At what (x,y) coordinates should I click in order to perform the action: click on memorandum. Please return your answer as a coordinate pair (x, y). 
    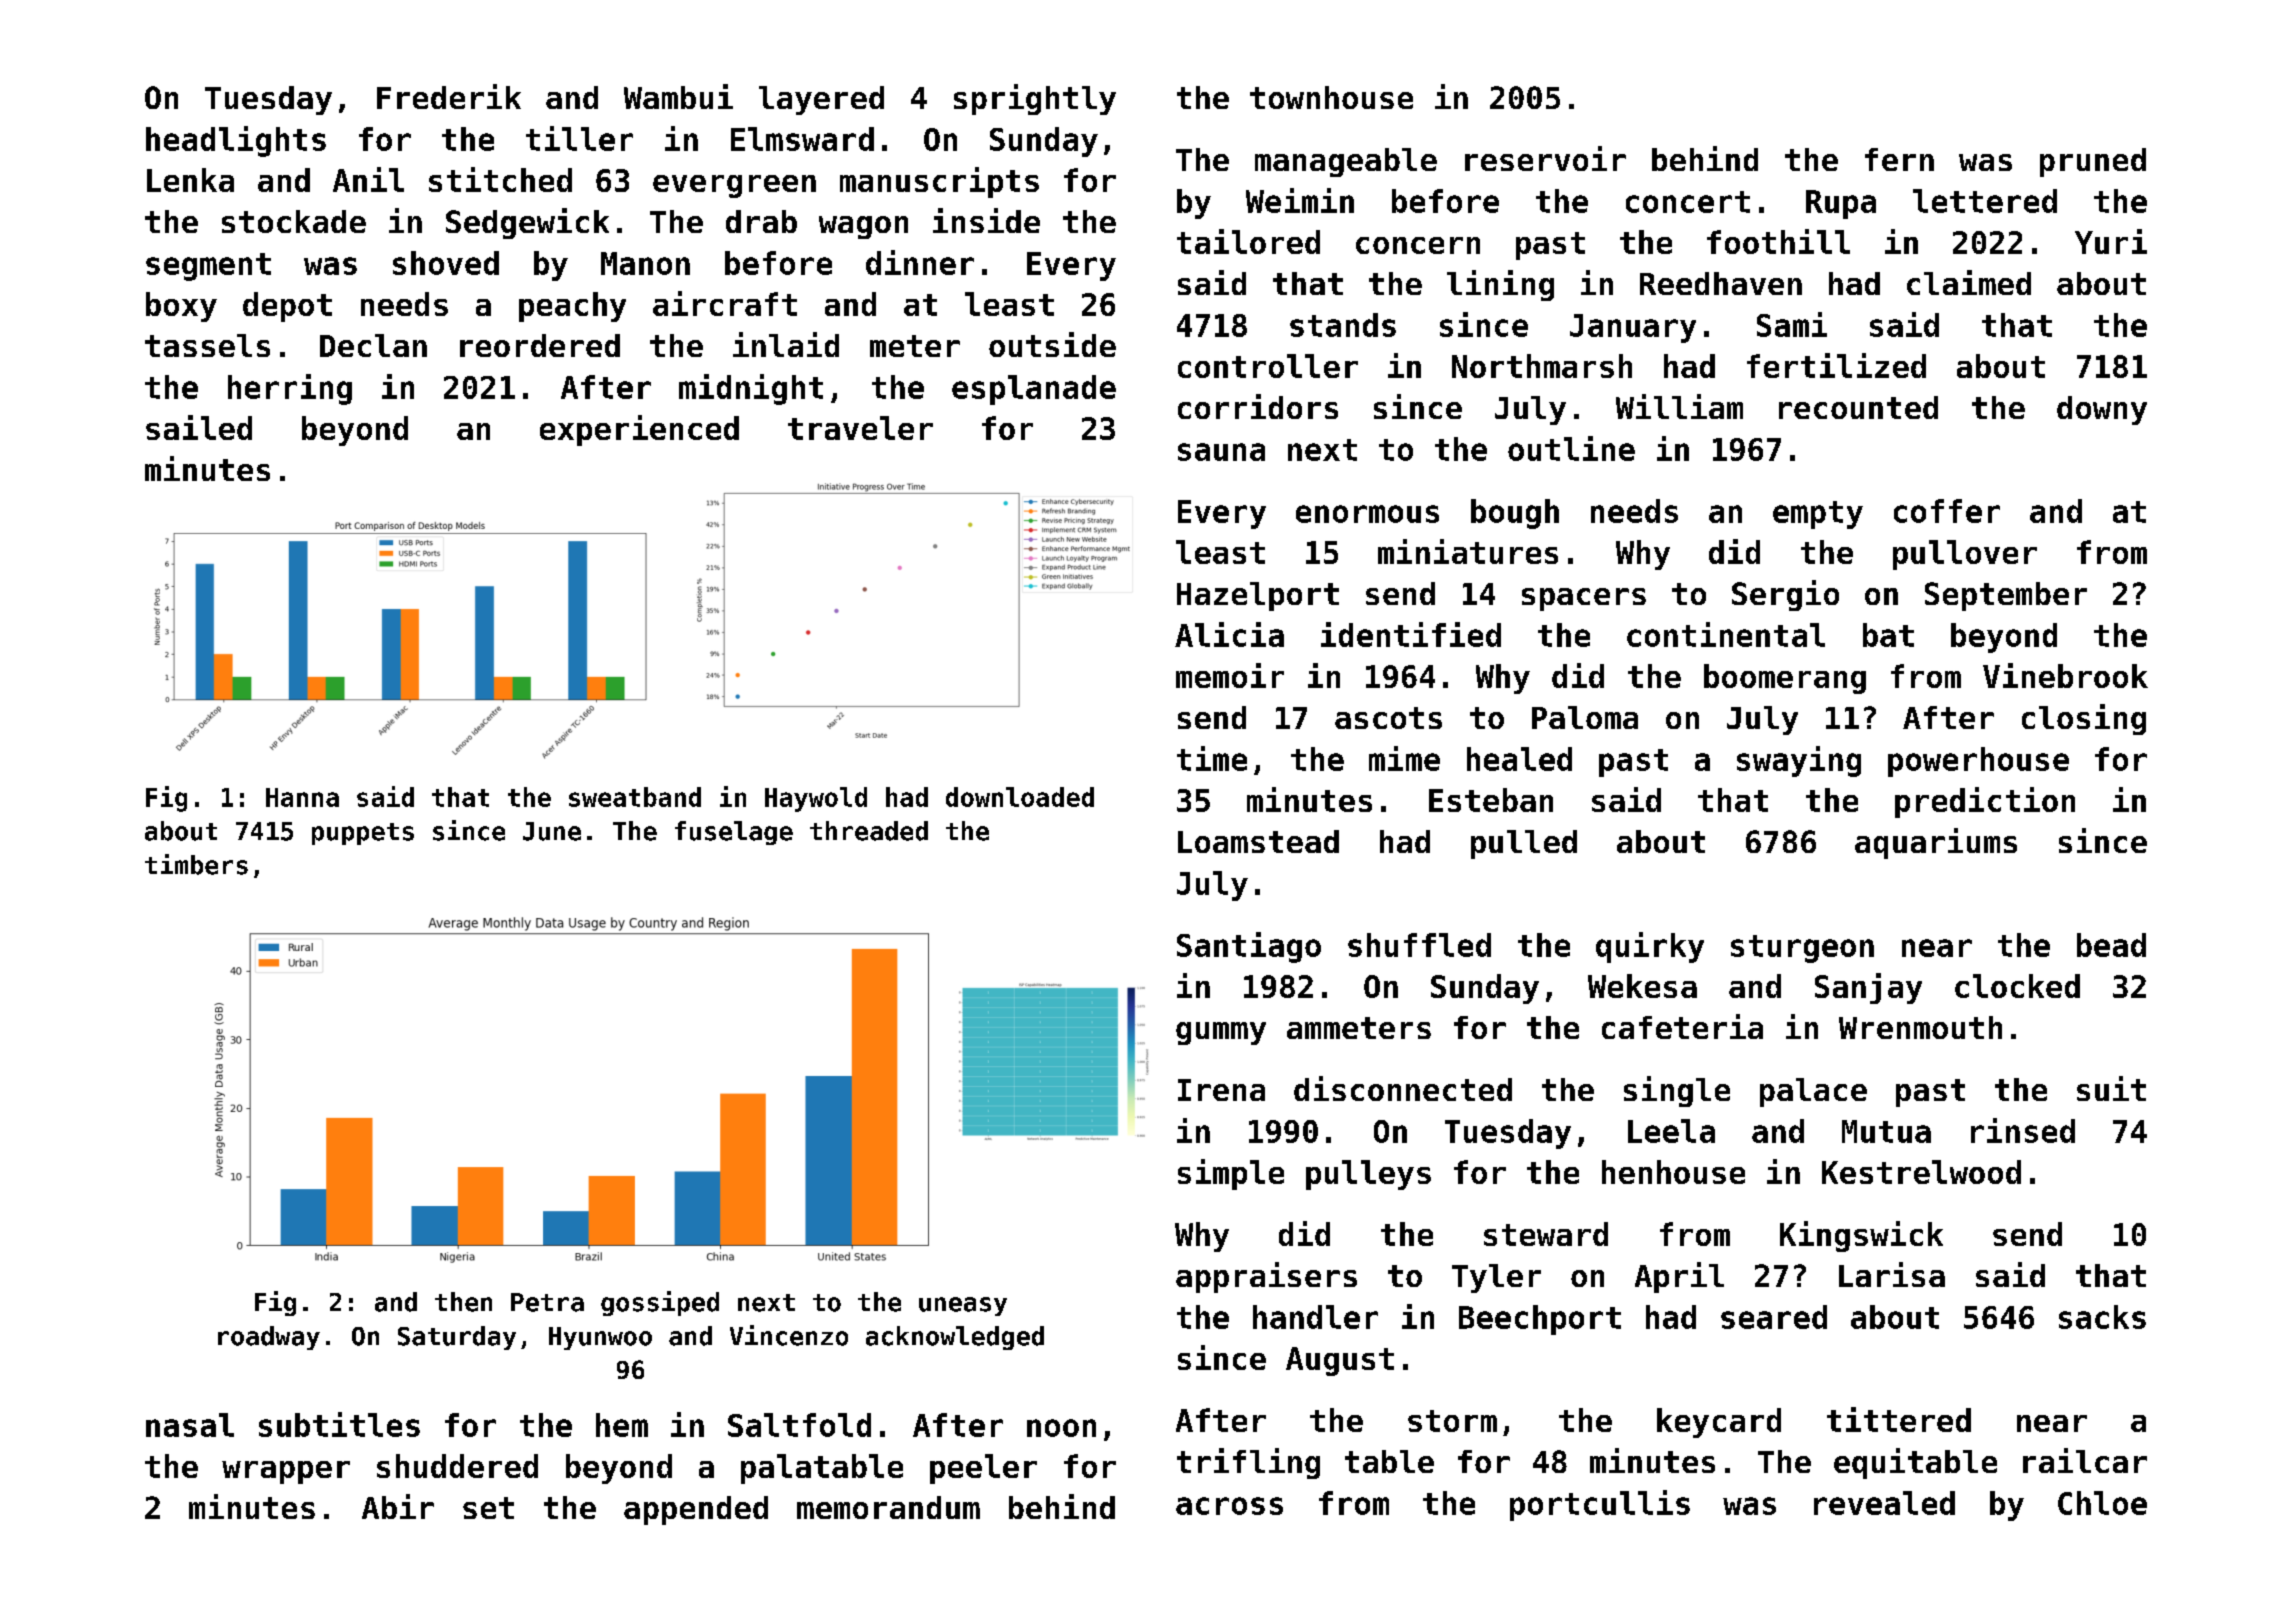
    Looking at the image, I should click on (888, 1507).
